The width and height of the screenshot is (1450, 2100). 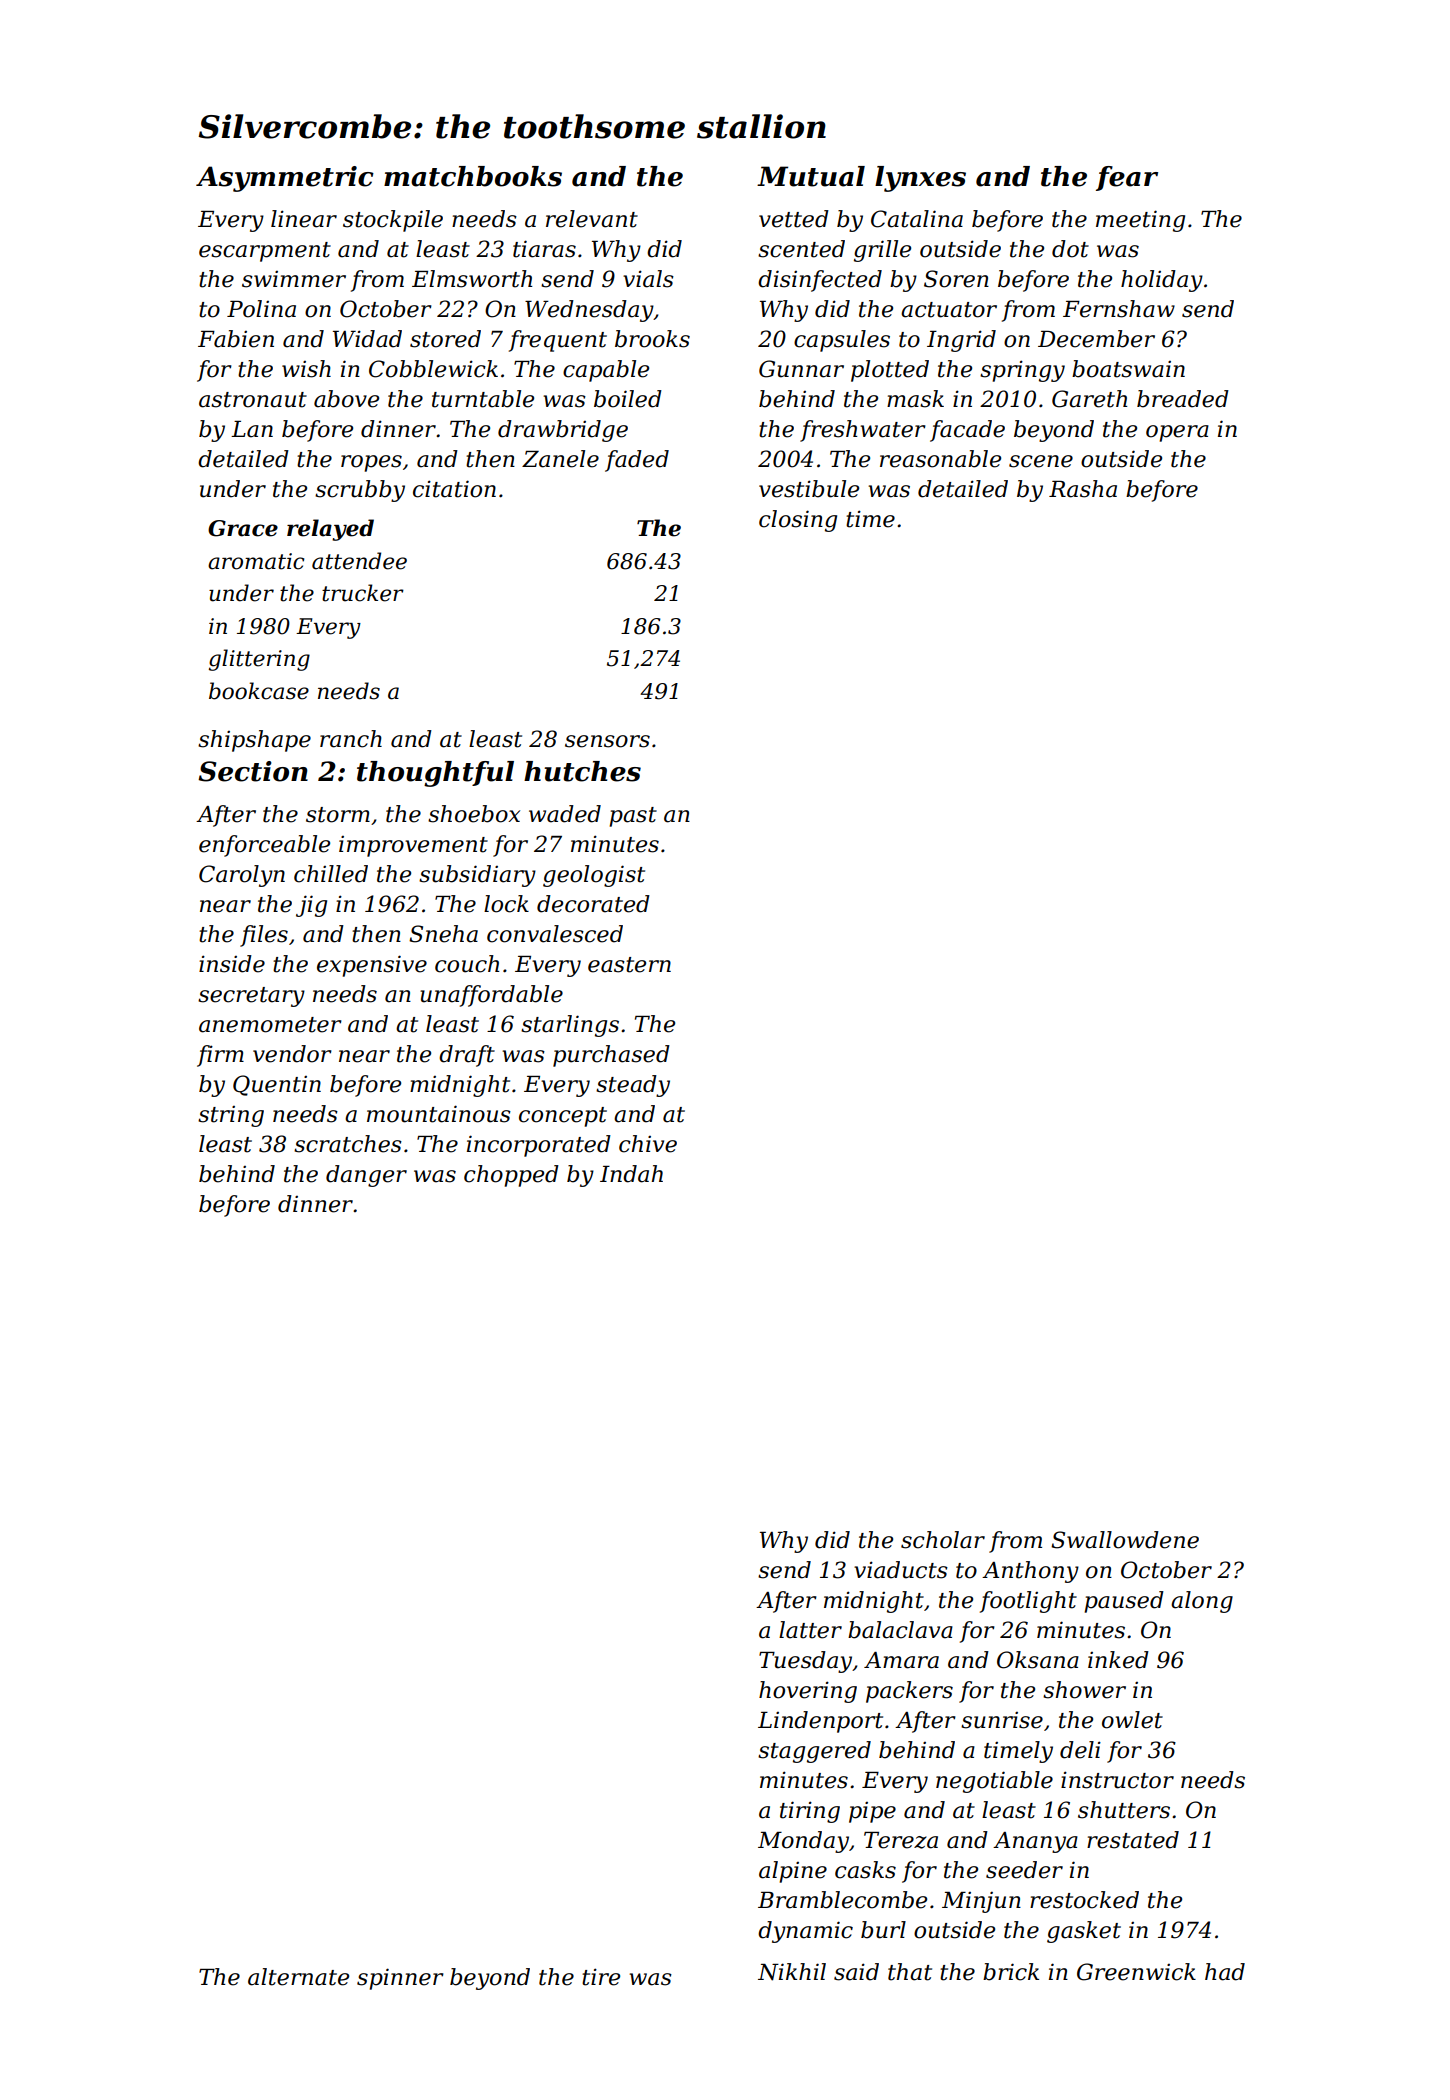 I want to click on Nikhil, so click(x=792, y=1972).
